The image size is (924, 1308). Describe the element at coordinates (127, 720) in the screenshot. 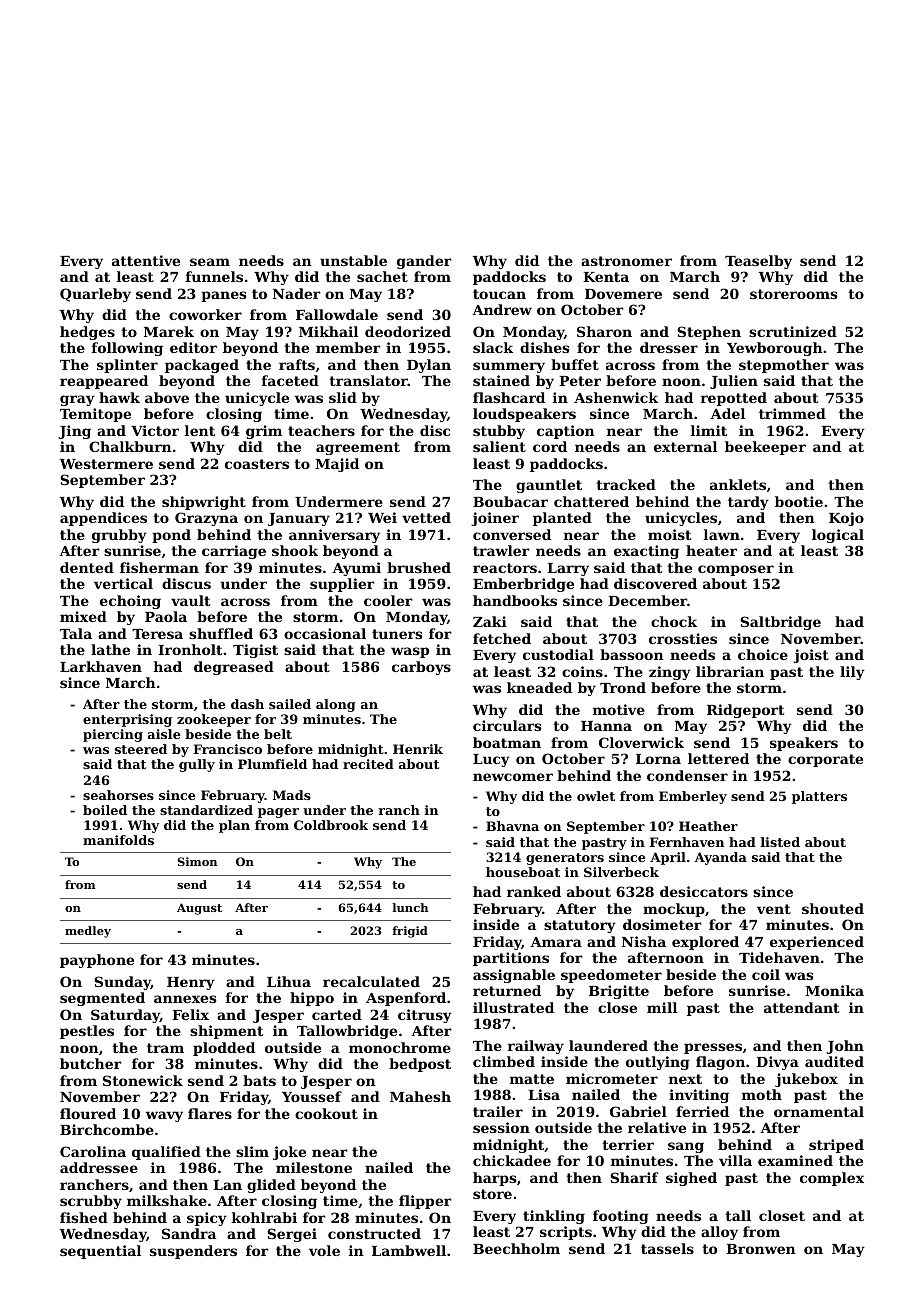

I see `enterprising` at that location.
